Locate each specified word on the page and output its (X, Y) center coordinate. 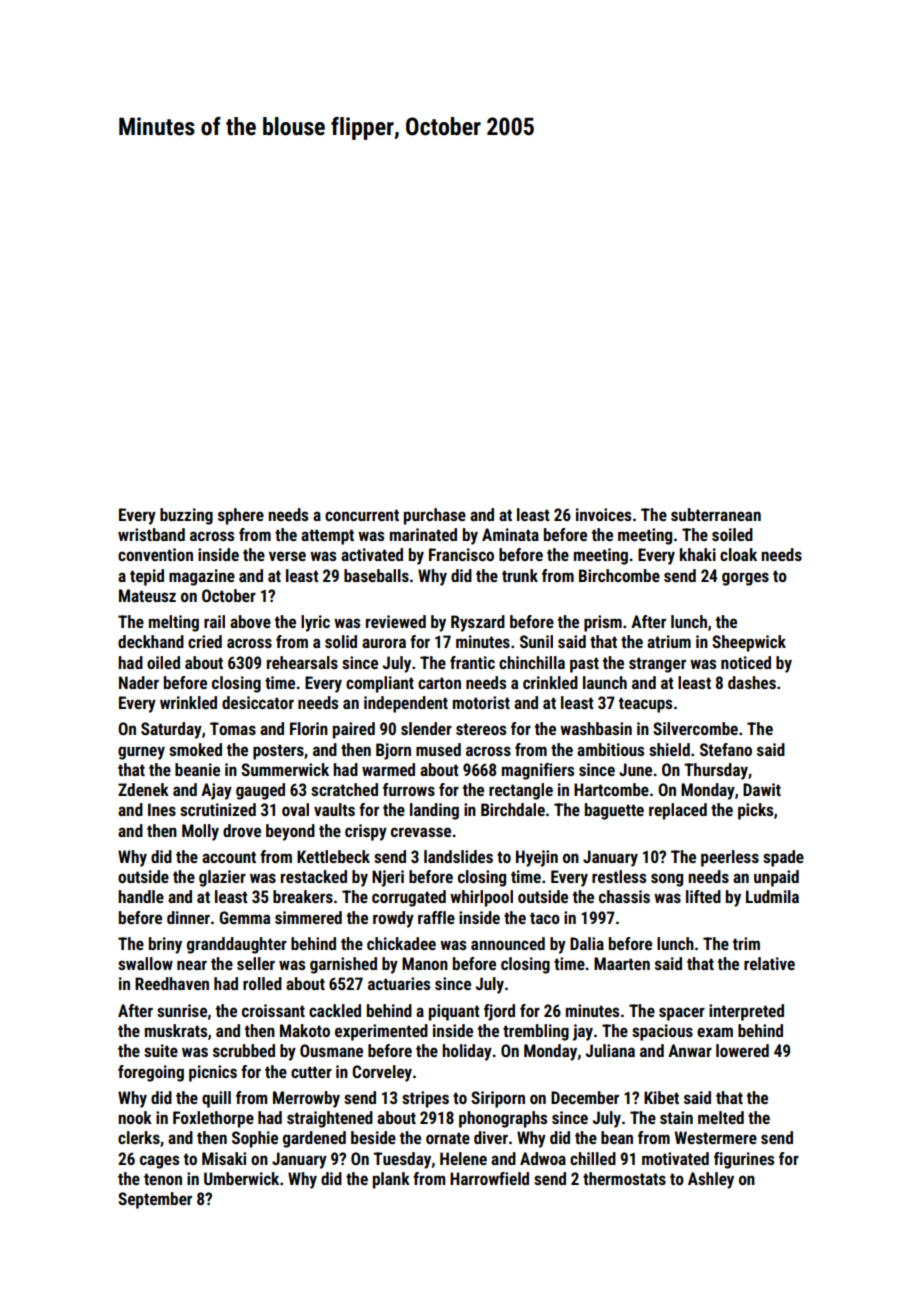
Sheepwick (749, 643)
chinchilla (532, 662)
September (155, 1200)
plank (391, 1180)
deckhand (151, 641)
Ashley (711, 1180)
